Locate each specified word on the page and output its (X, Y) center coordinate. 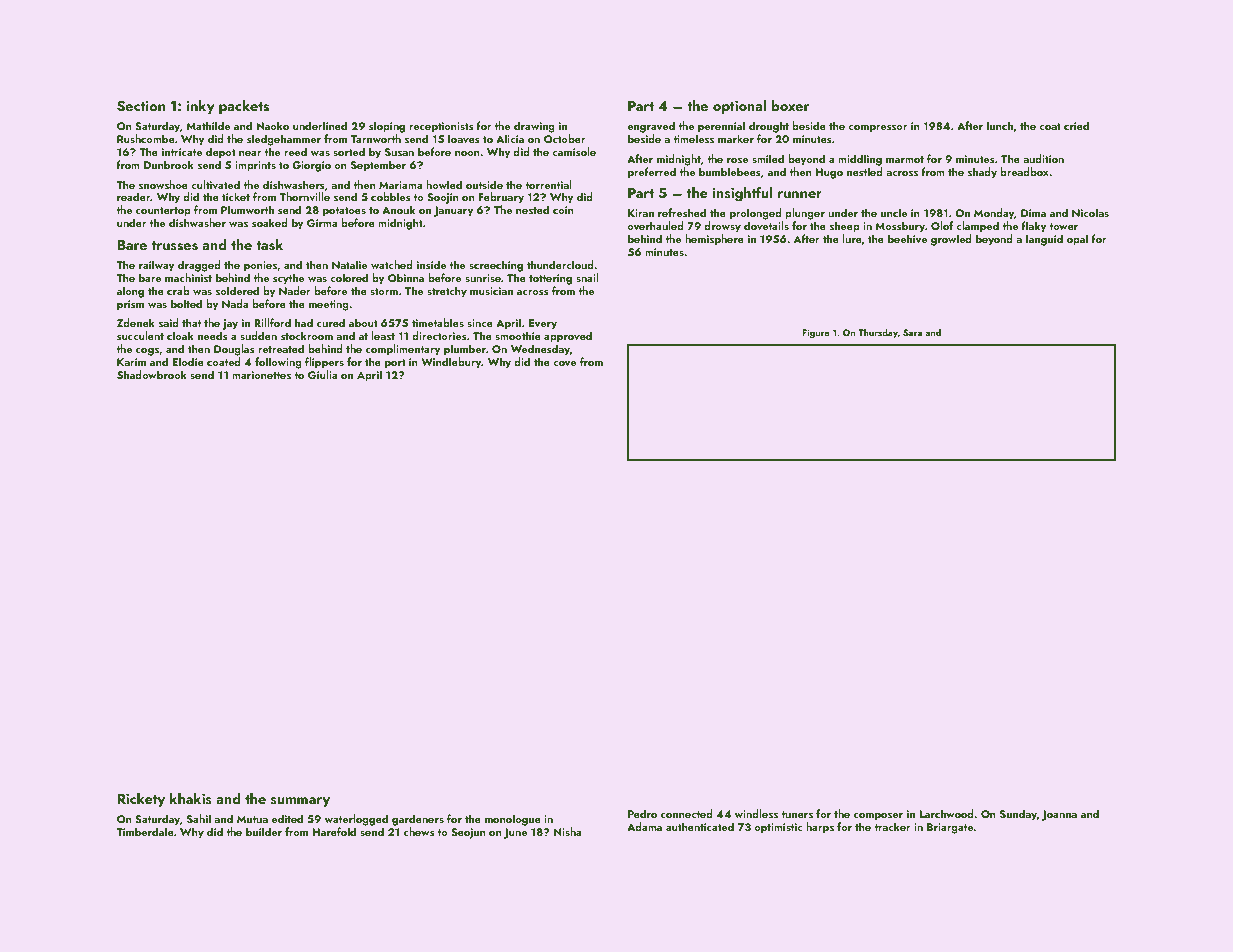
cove (564, 363)
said (169, 322)
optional (739, 107)
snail (587, 277)
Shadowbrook (152, 374)
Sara (912, 332)
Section (141, 106)
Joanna (1059, 815)
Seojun (468, 833)
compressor (878, 129)
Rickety (141, 800)
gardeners (418, 820)
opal (1077, 240)
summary (300, 802)
